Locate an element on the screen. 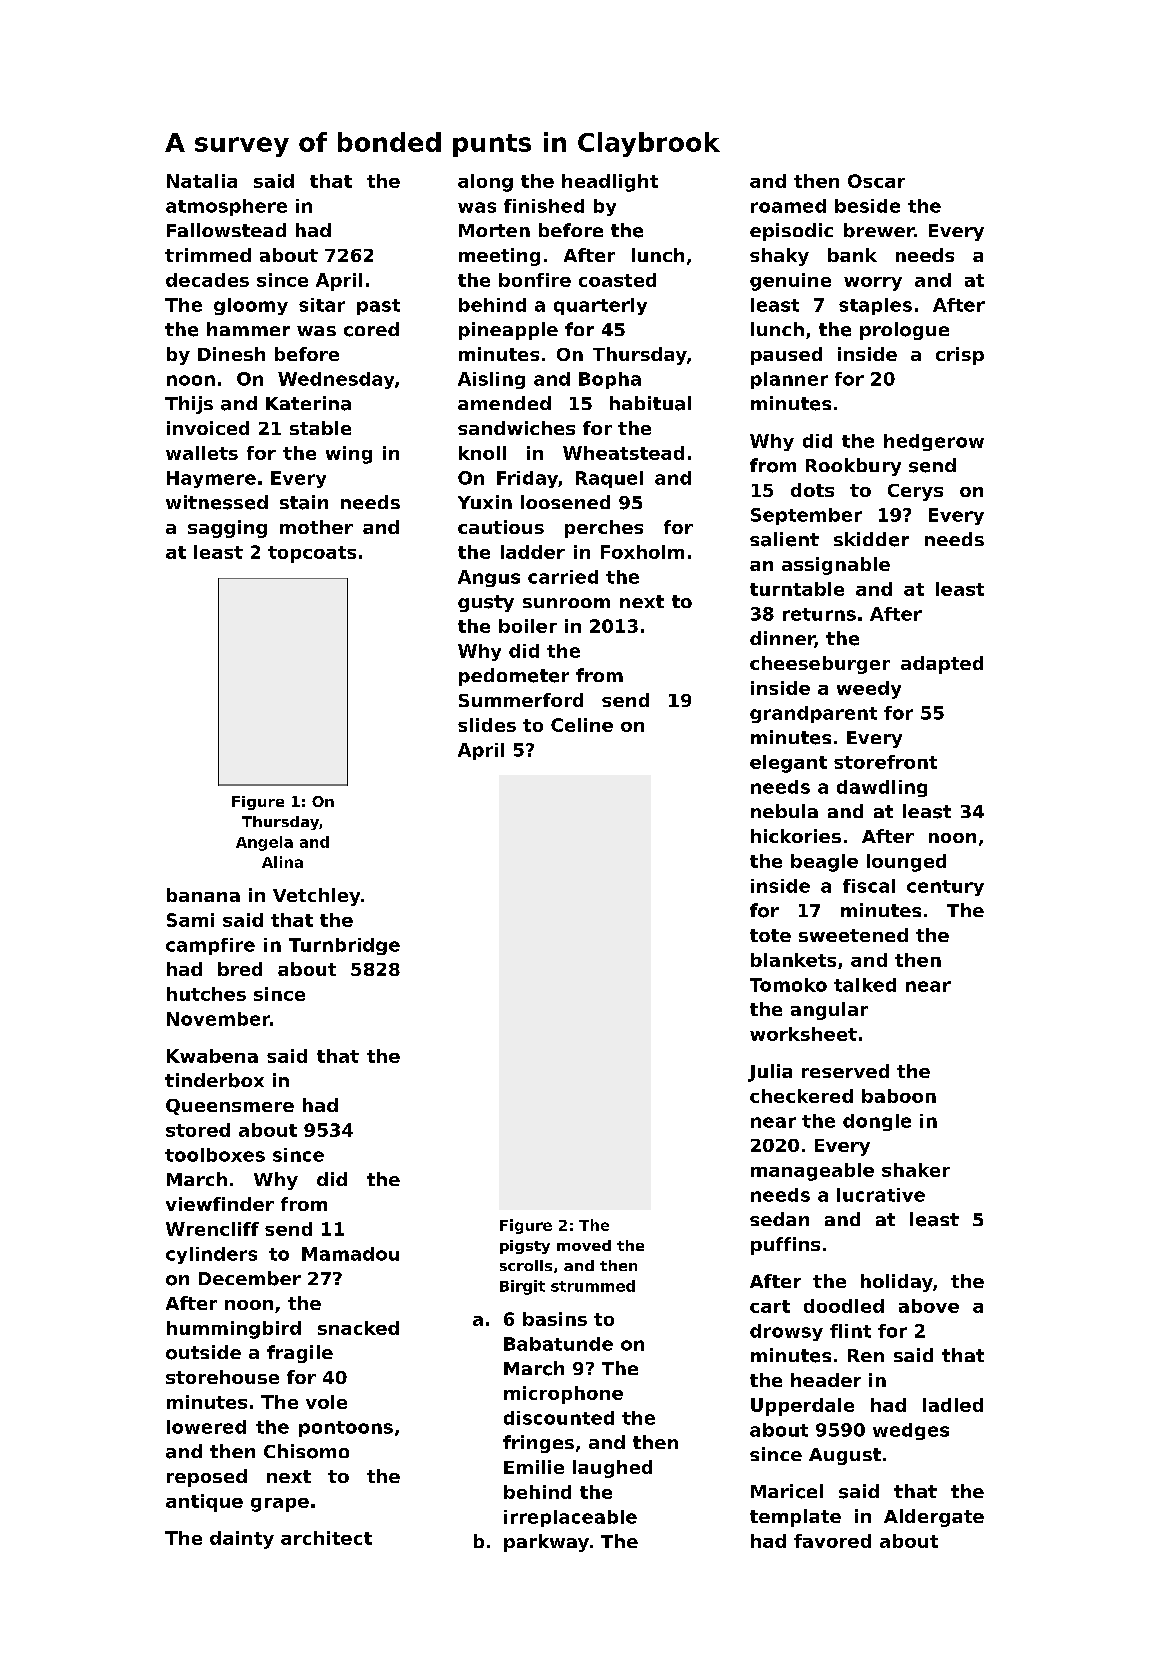 Image resolution: width=1150 pixels, height=1666 pixels. stain is located at coordinates (304, 502).
